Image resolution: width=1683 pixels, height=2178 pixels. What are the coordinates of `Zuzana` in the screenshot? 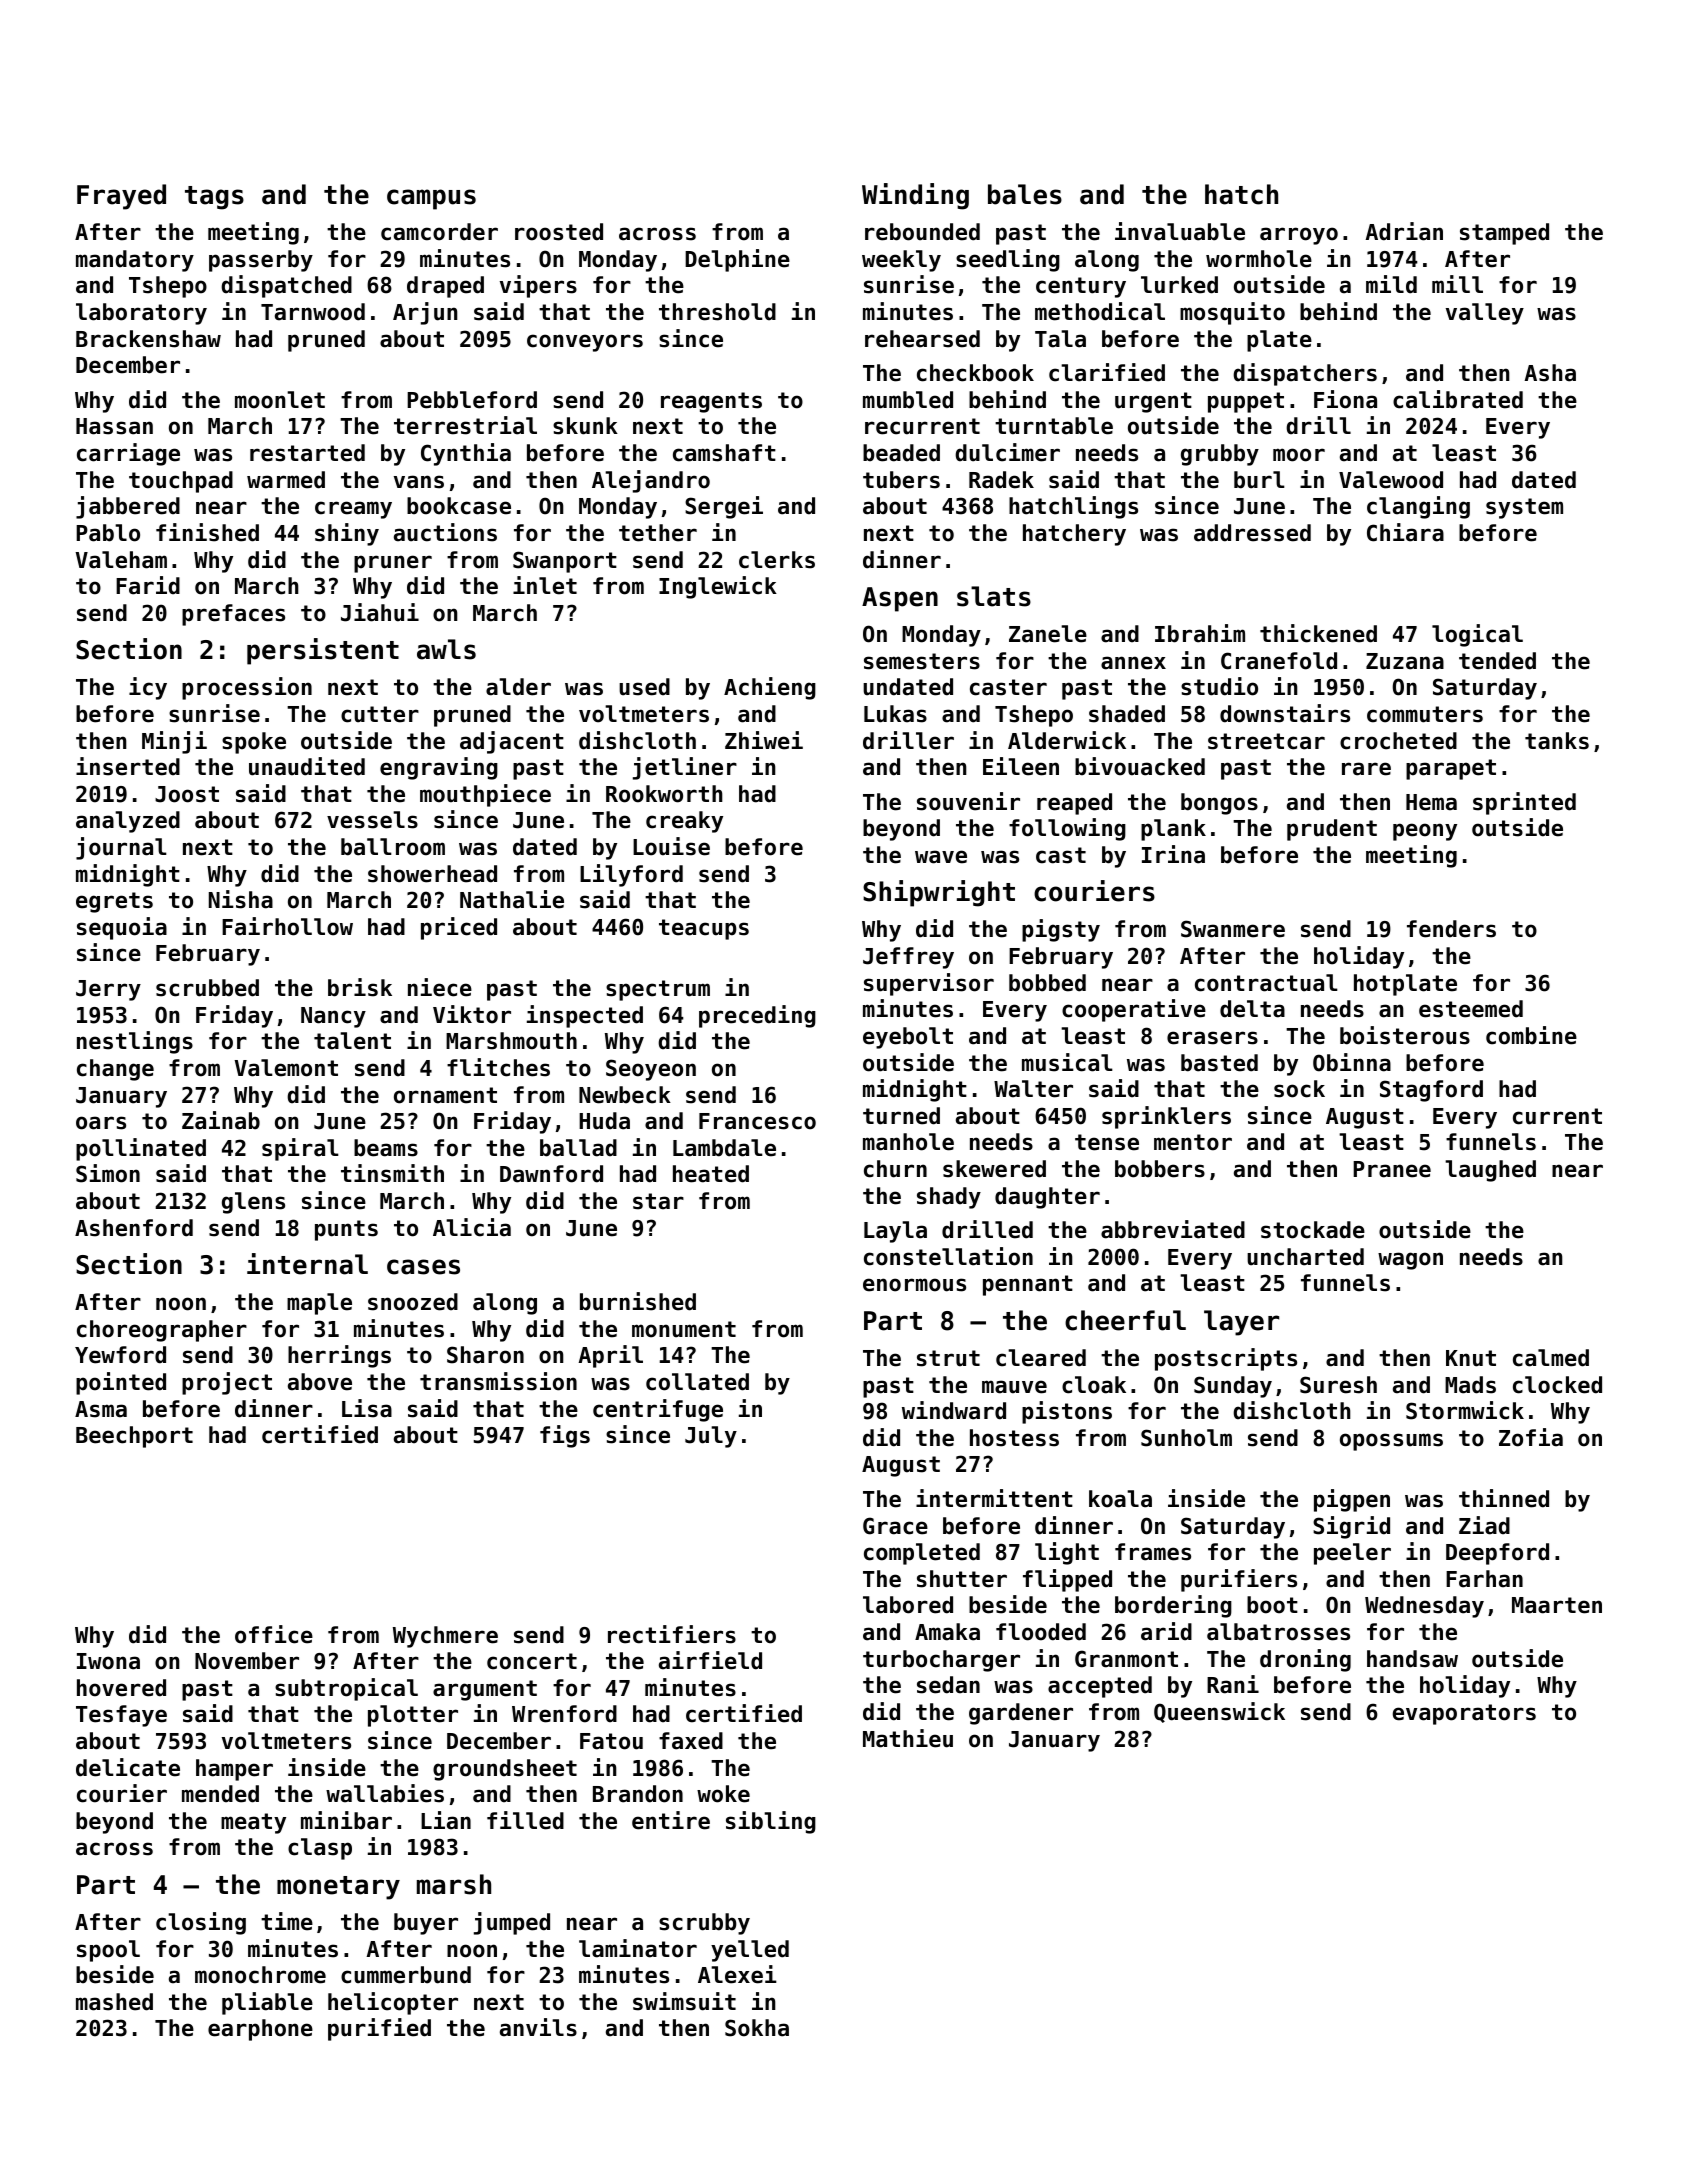 It's located at (1405, 661).
